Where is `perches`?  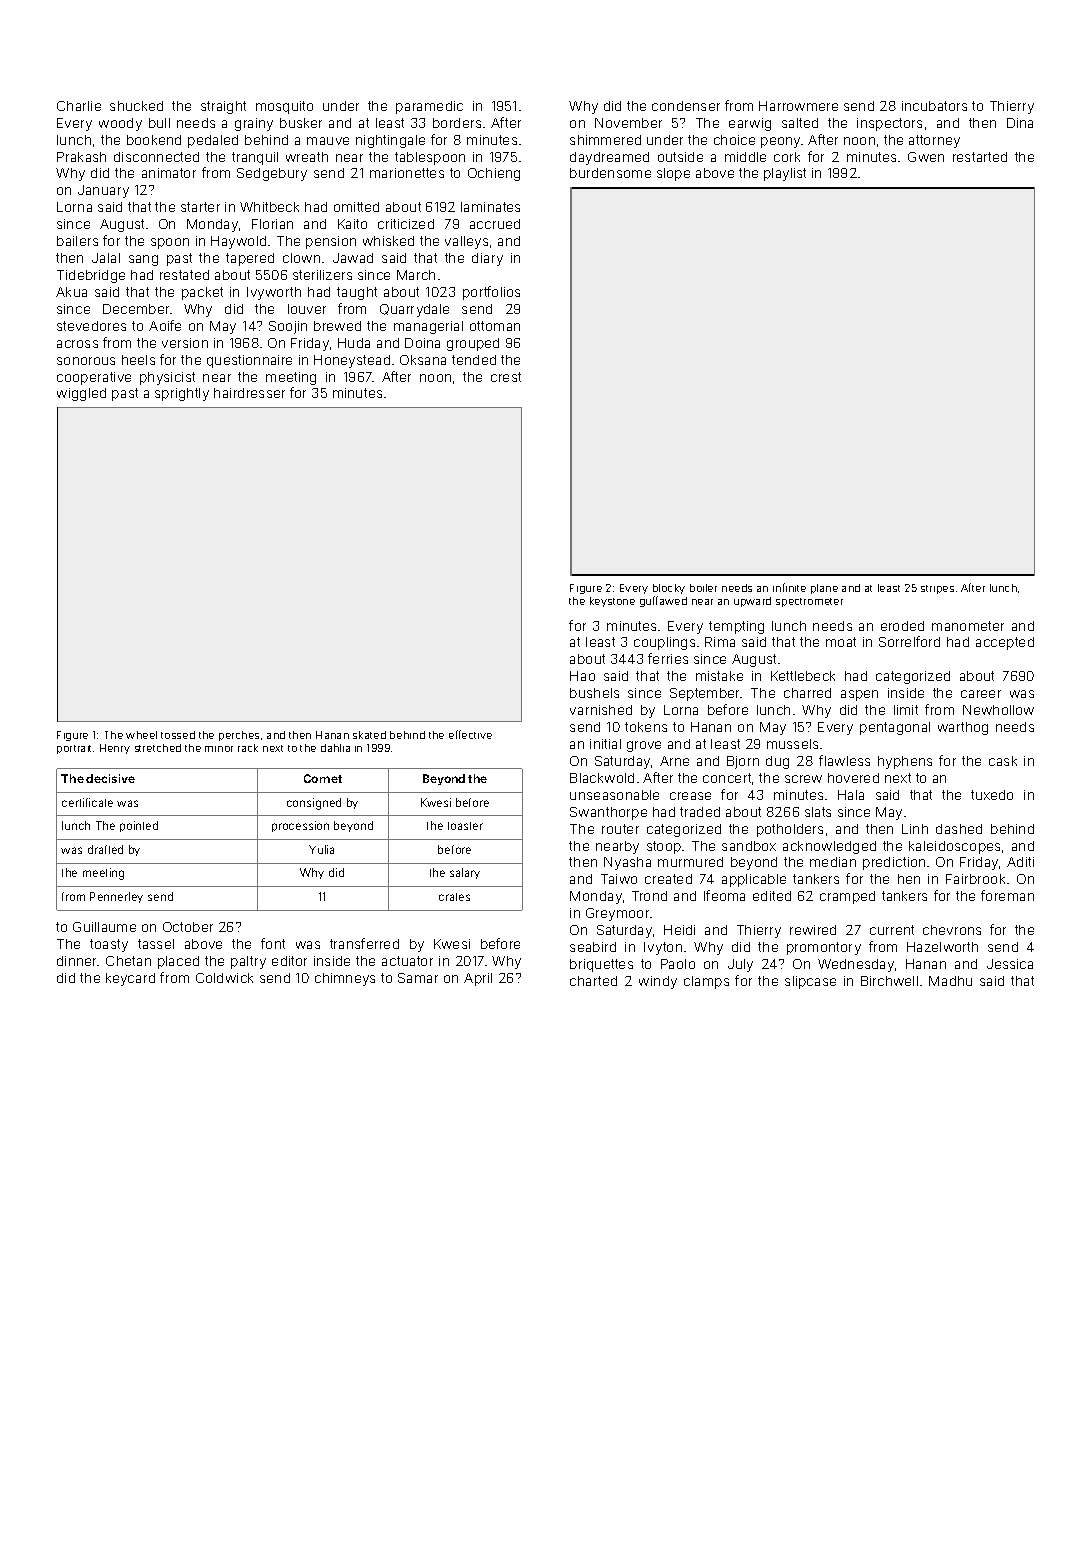 perches is located at coordinates (239, 736).
